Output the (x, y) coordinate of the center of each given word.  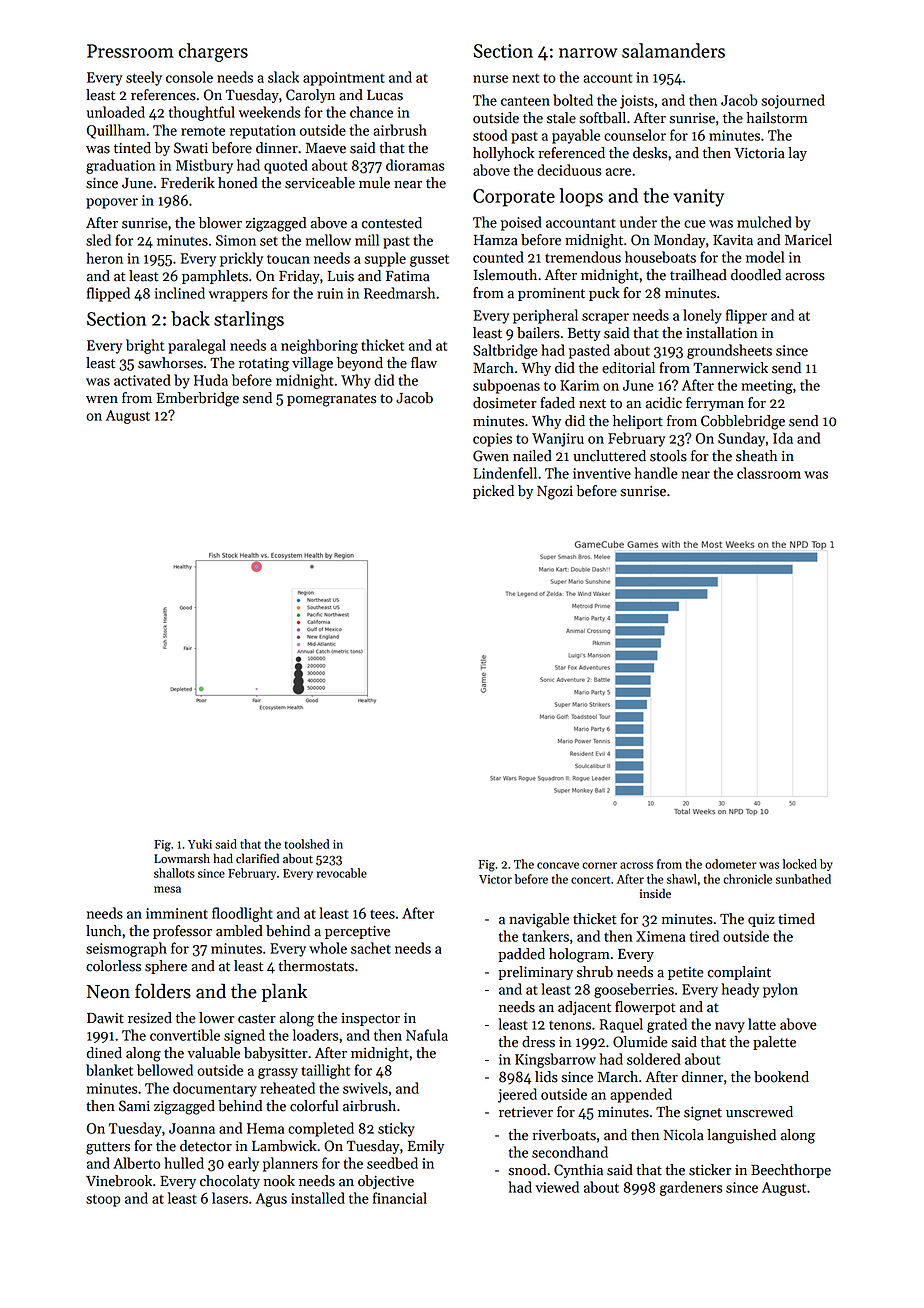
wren (102, 400)
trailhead (698, 275)
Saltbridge (505, 351)
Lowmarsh (182, 858)
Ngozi (555, 493)
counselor (635, 135)
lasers (230, 1198)
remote (203, 131)
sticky (396, 1129)
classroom (769, 473)
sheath (756, 456)
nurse (490, 79)
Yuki (200, 844)
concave (558, 865)
